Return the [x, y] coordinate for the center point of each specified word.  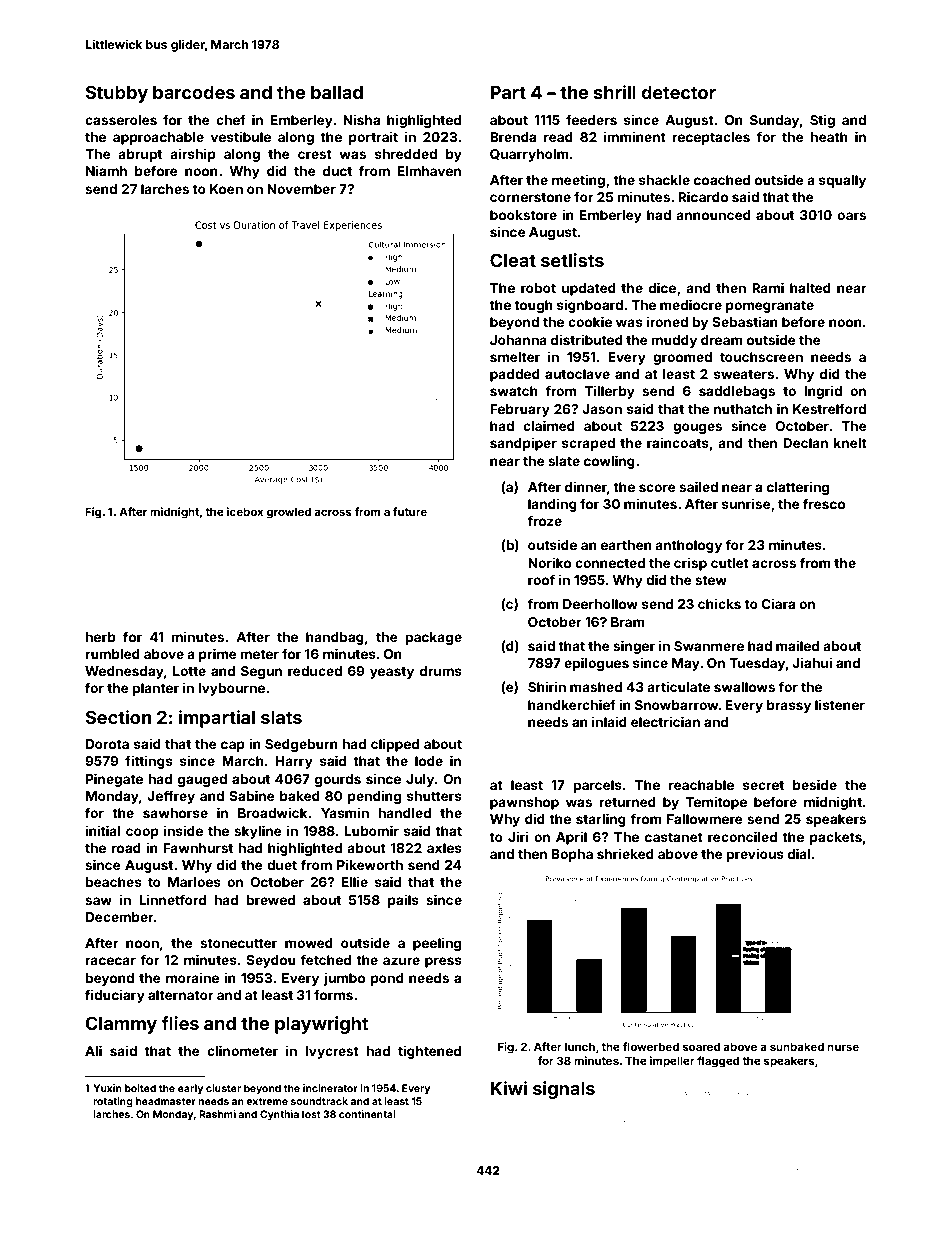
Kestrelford [829, 408]
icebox [245, 511]
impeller [672, 1062]
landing [552, 505]
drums [441, 671]
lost [311, 1114]
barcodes [194, 92]
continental [367, 1114]
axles [444, 848]
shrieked [625, 853]
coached [722, 180]
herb [101, 637]
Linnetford [172, 899]
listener [840, 704]
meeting [578, 181]
